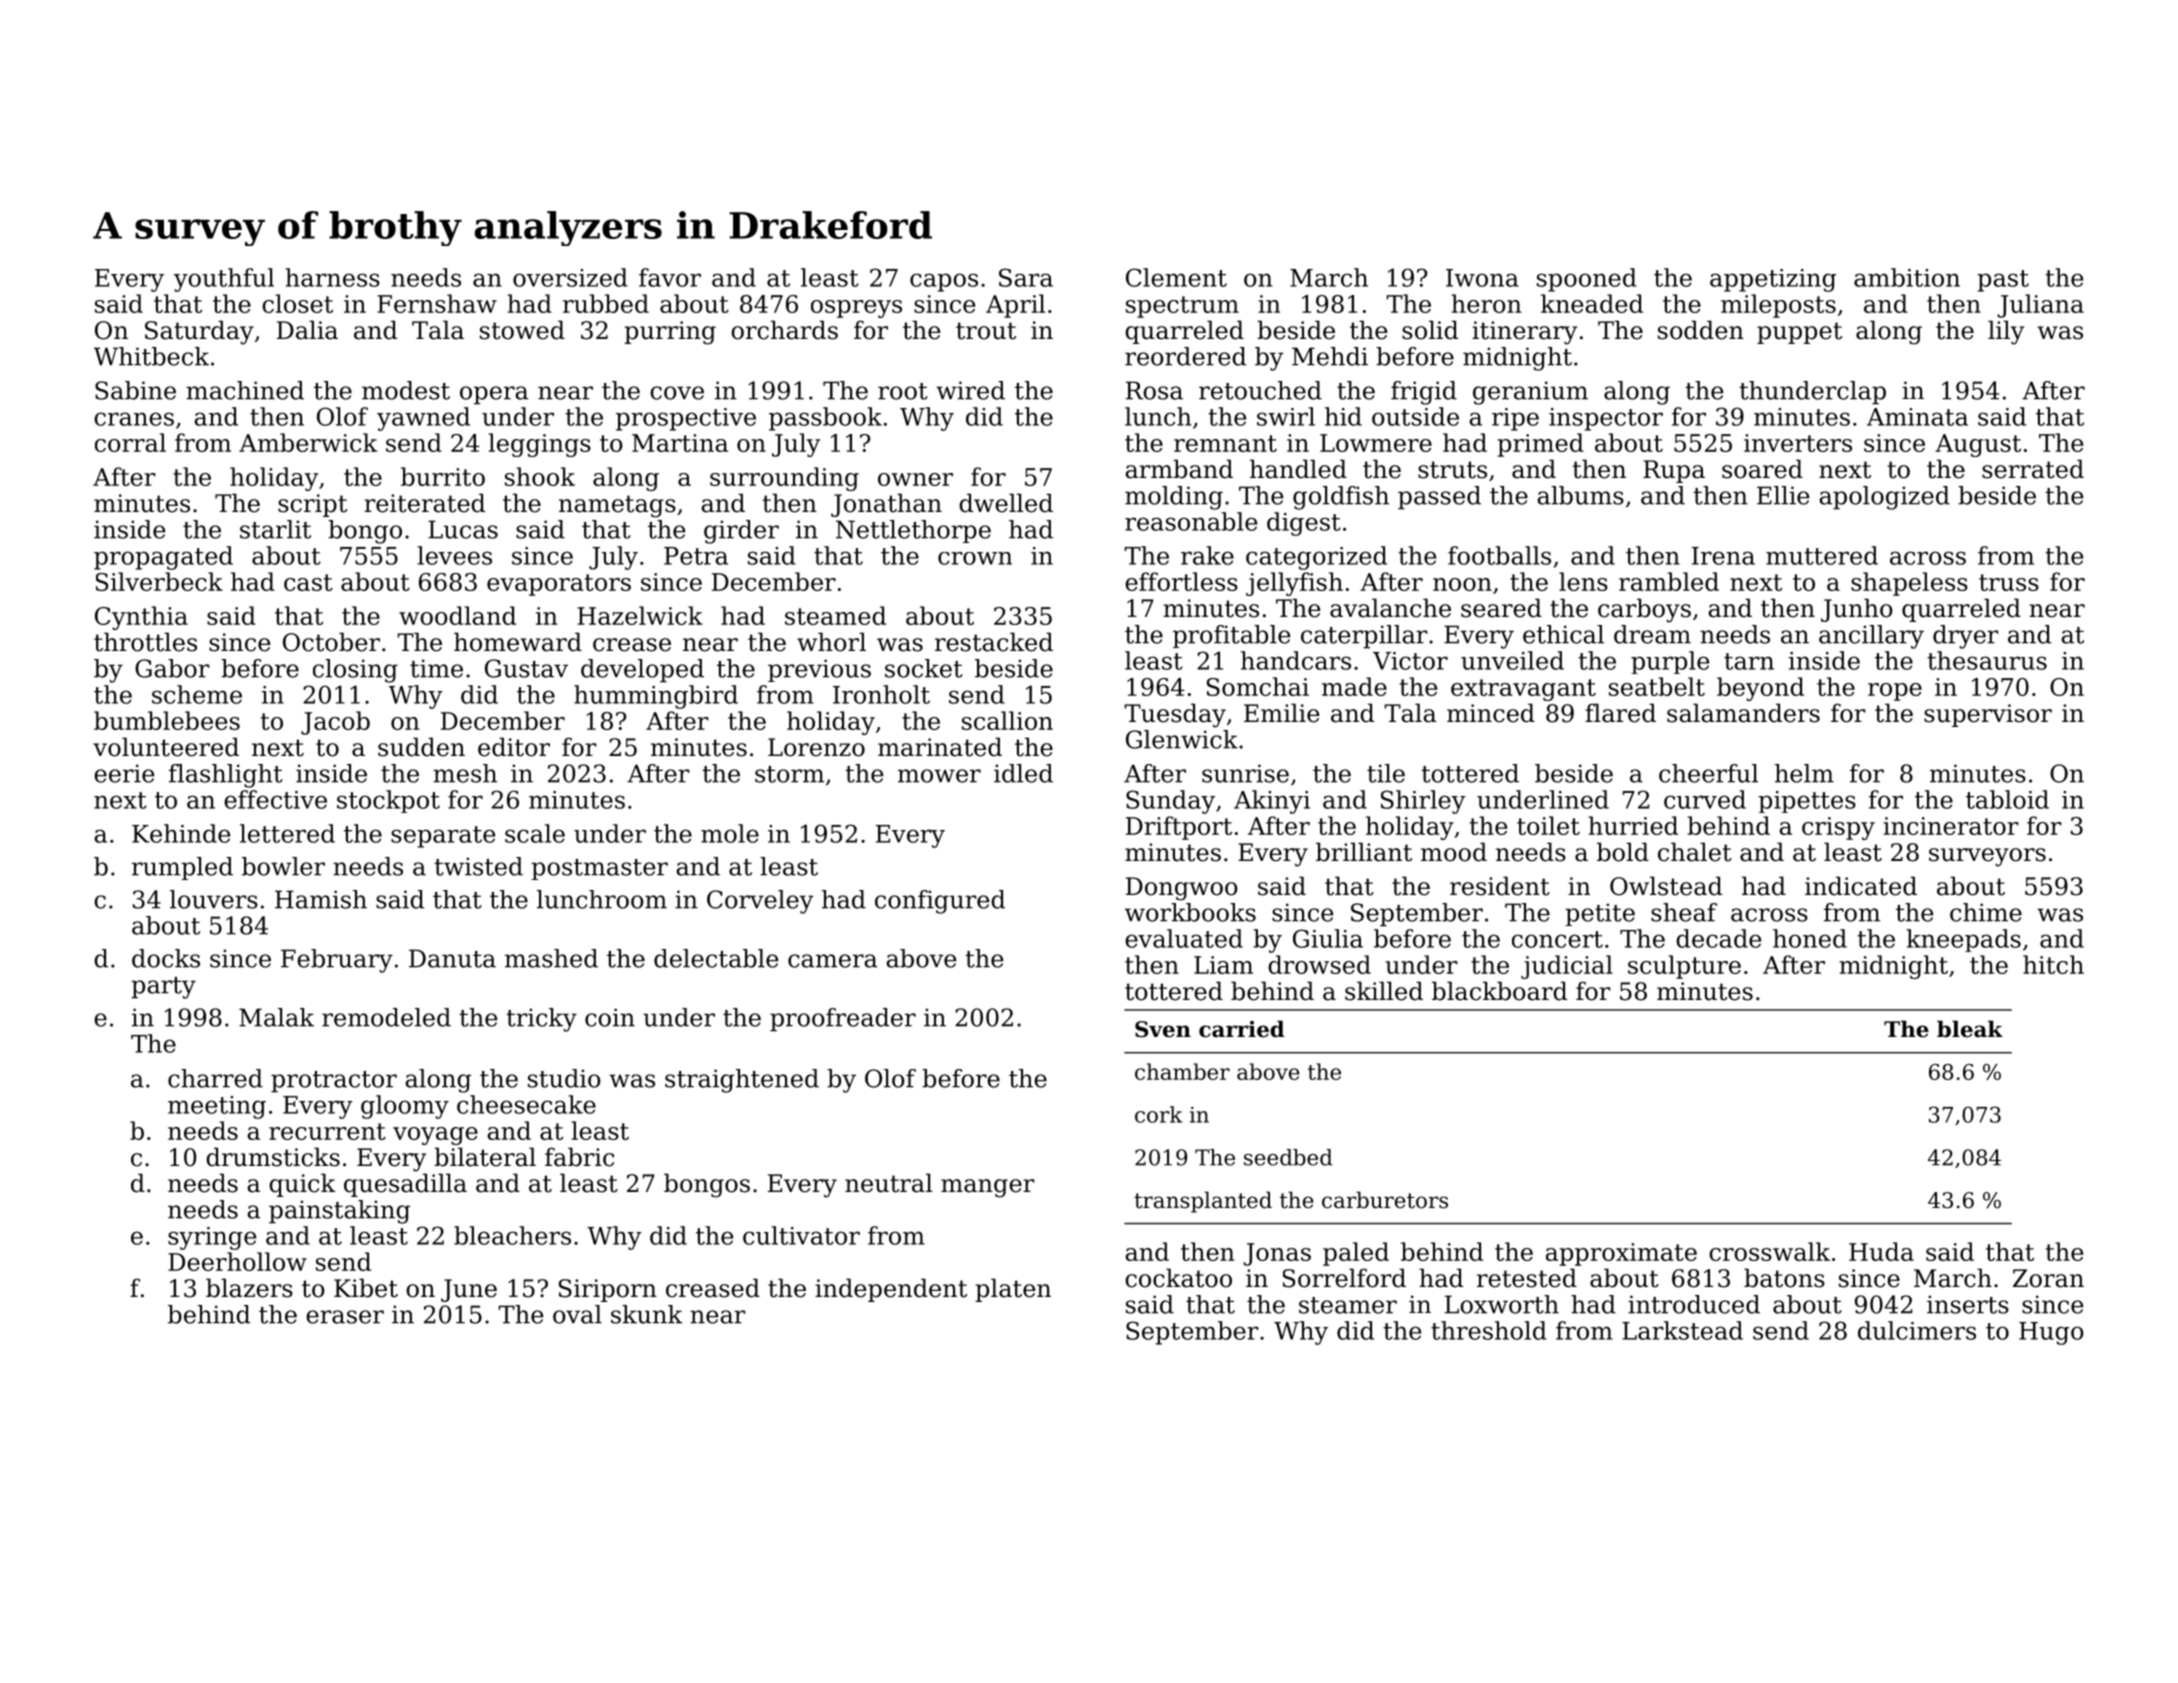  Describe the element at coordinates (816, 747) in the image. I see `Lorenzo` at that location.
